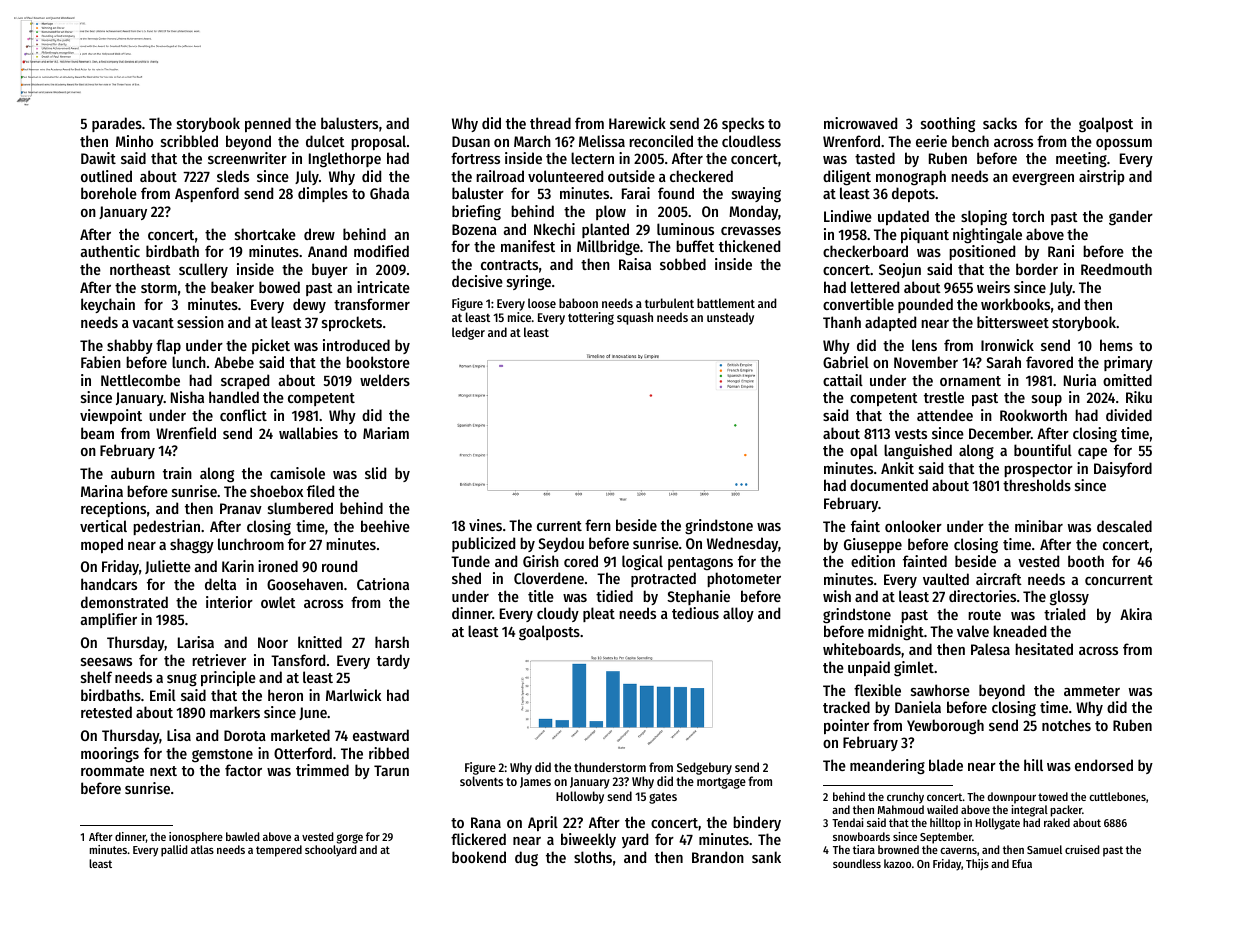 The width and height of the image is (1233, 952). I want to click on parades, so click(117, 124).
